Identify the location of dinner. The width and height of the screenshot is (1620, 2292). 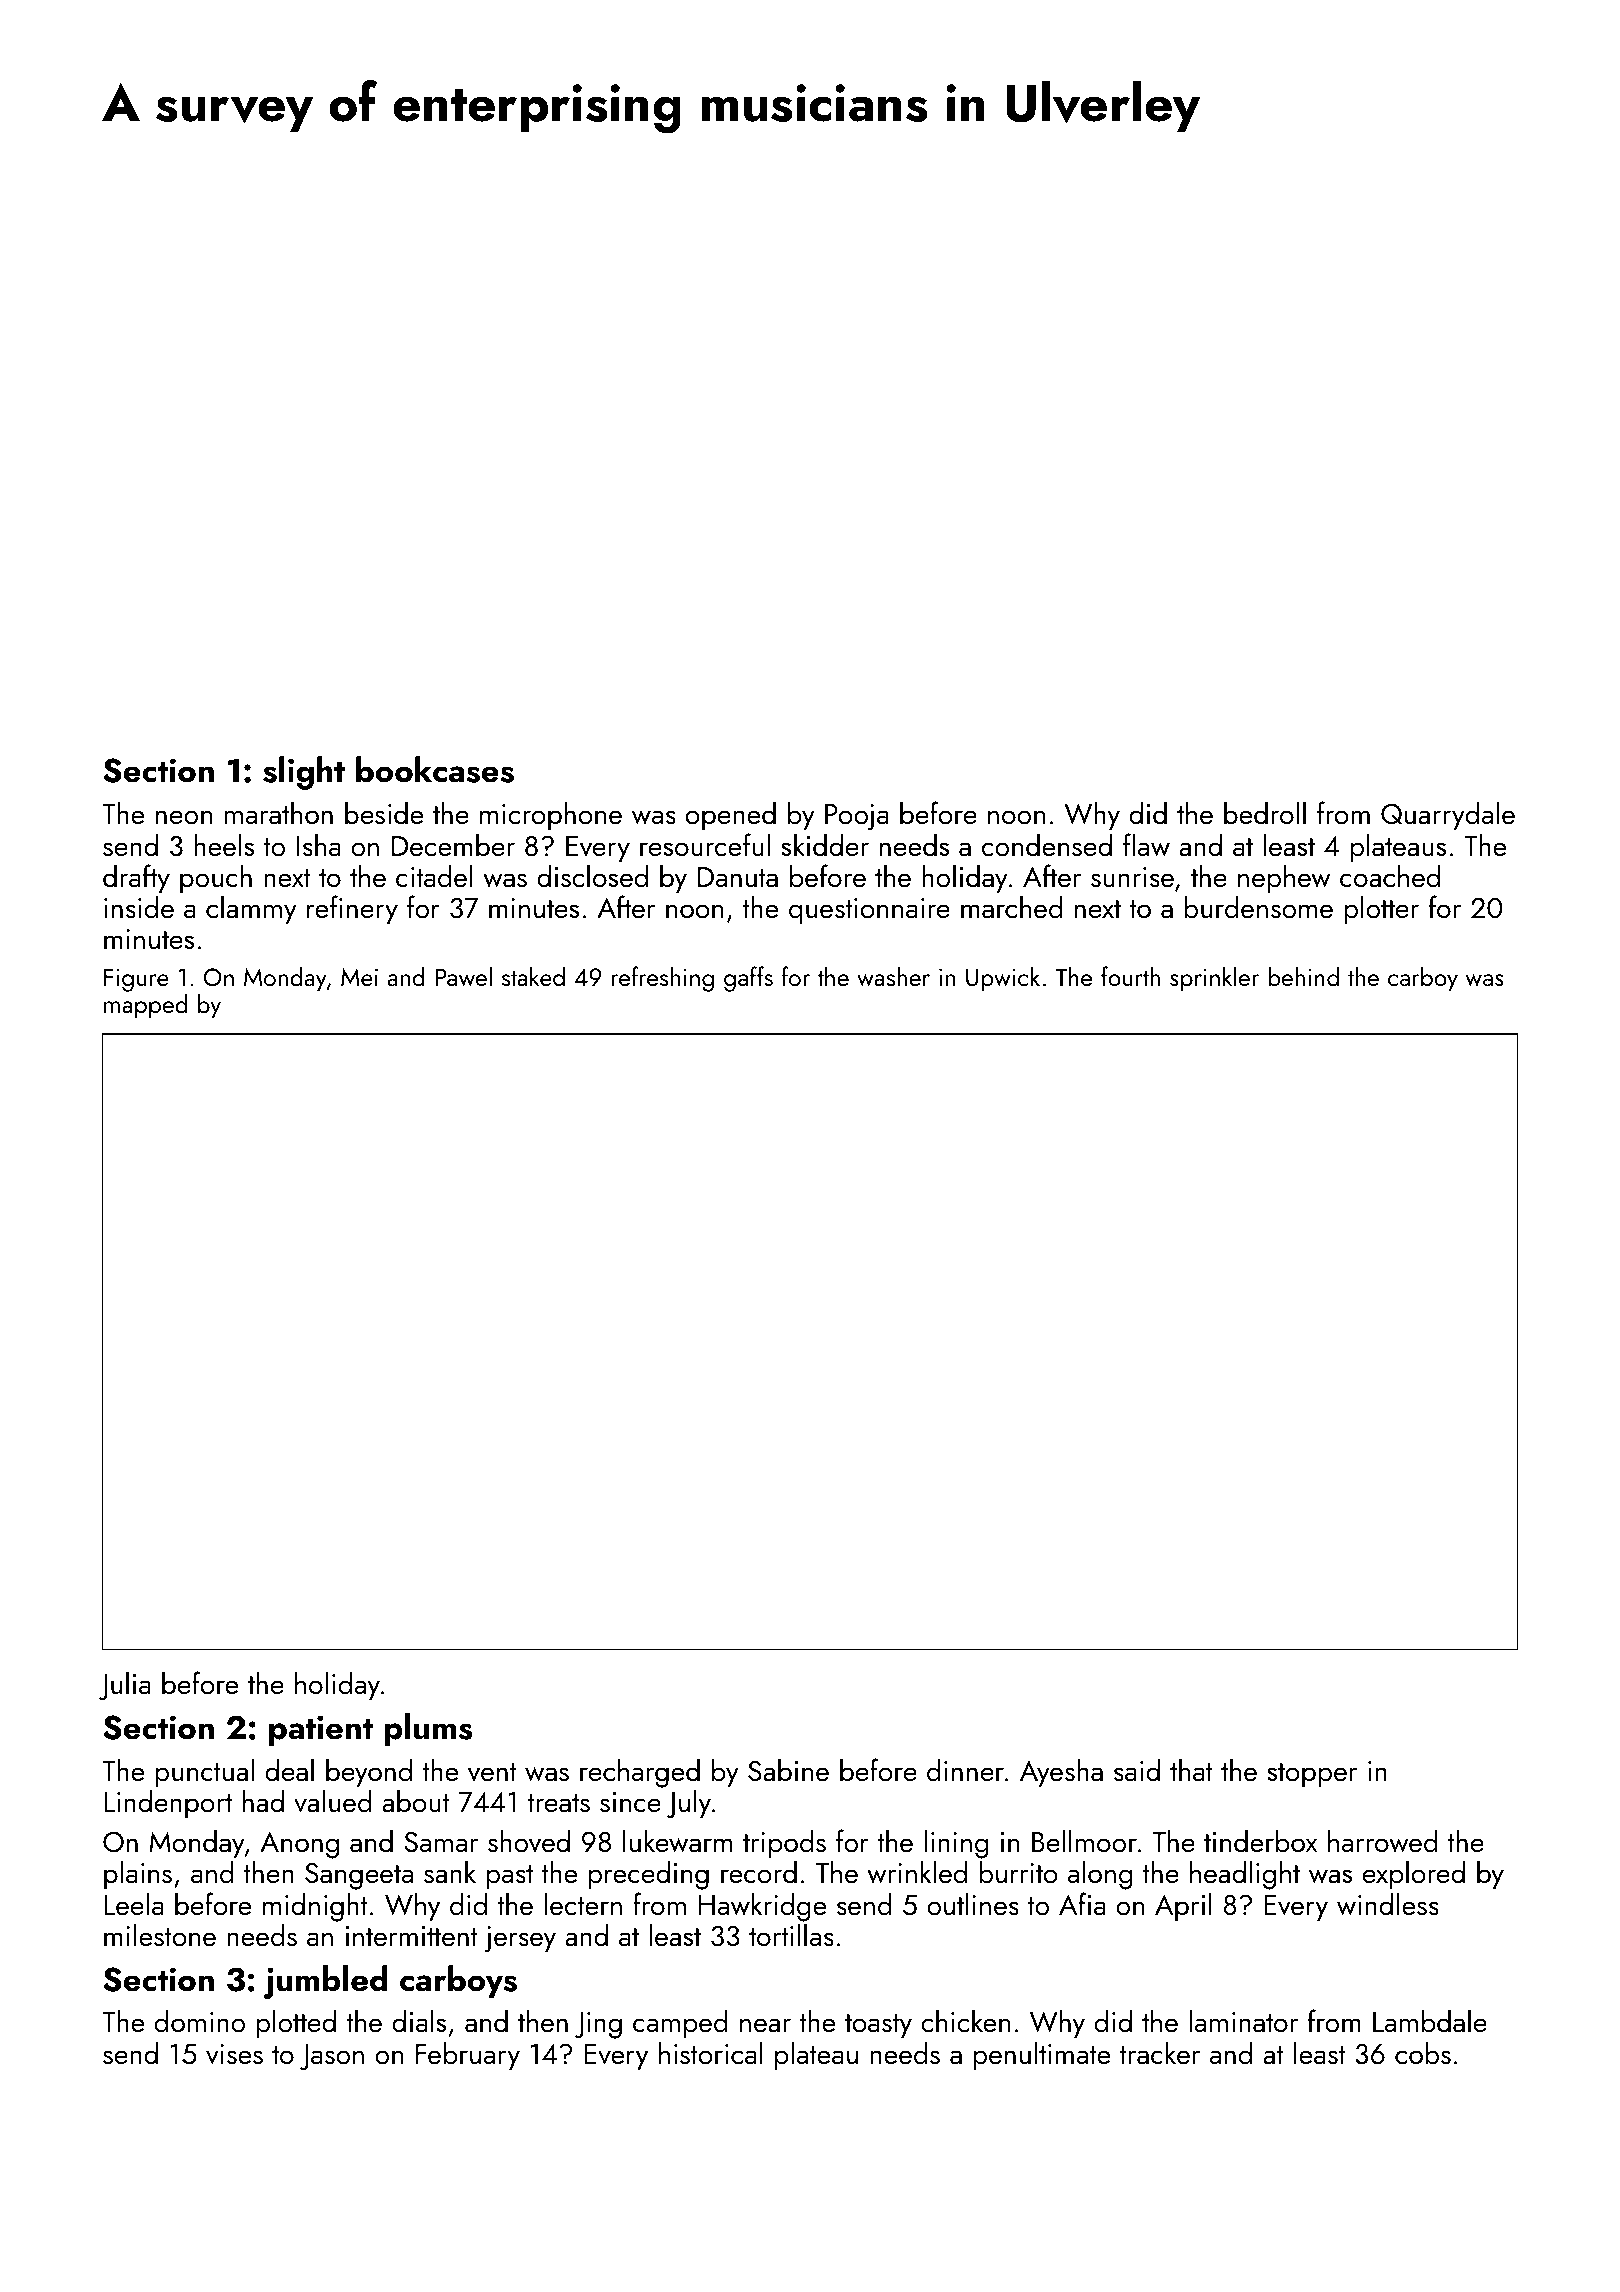
(965, 1770).
